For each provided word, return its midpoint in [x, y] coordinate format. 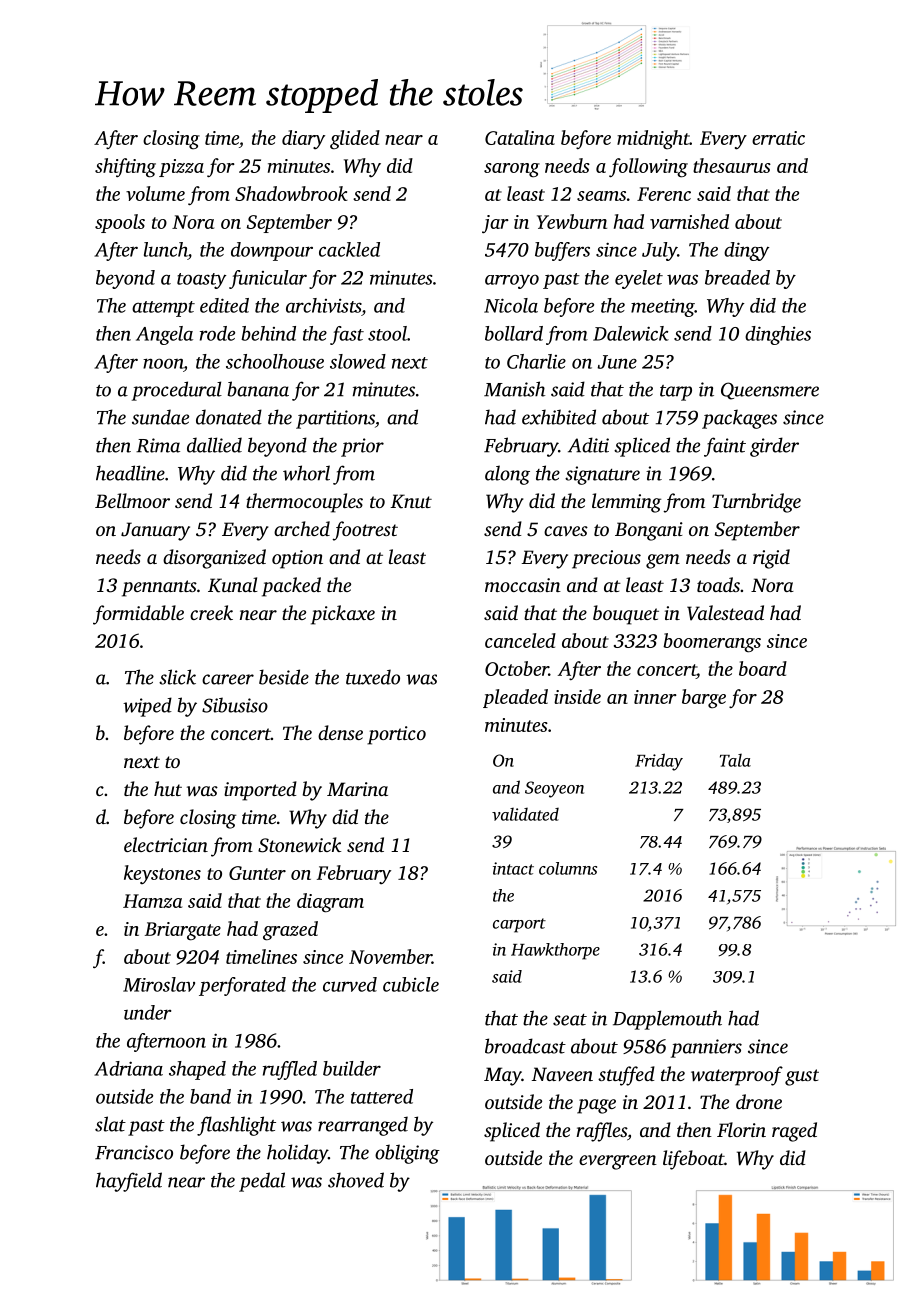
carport [519, 925]
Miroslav [159, 984]
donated [229, 417]
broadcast [525, 1046]
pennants [159, 588]
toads [718, 584]
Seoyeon [554, 789]
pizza [181, 168]
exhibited [559, 417]
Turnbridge [756, 503]
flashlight [236, 1126]
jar [495, 224]
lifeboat [693, 1160]
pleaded [515, 698]
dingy [746, 251]
